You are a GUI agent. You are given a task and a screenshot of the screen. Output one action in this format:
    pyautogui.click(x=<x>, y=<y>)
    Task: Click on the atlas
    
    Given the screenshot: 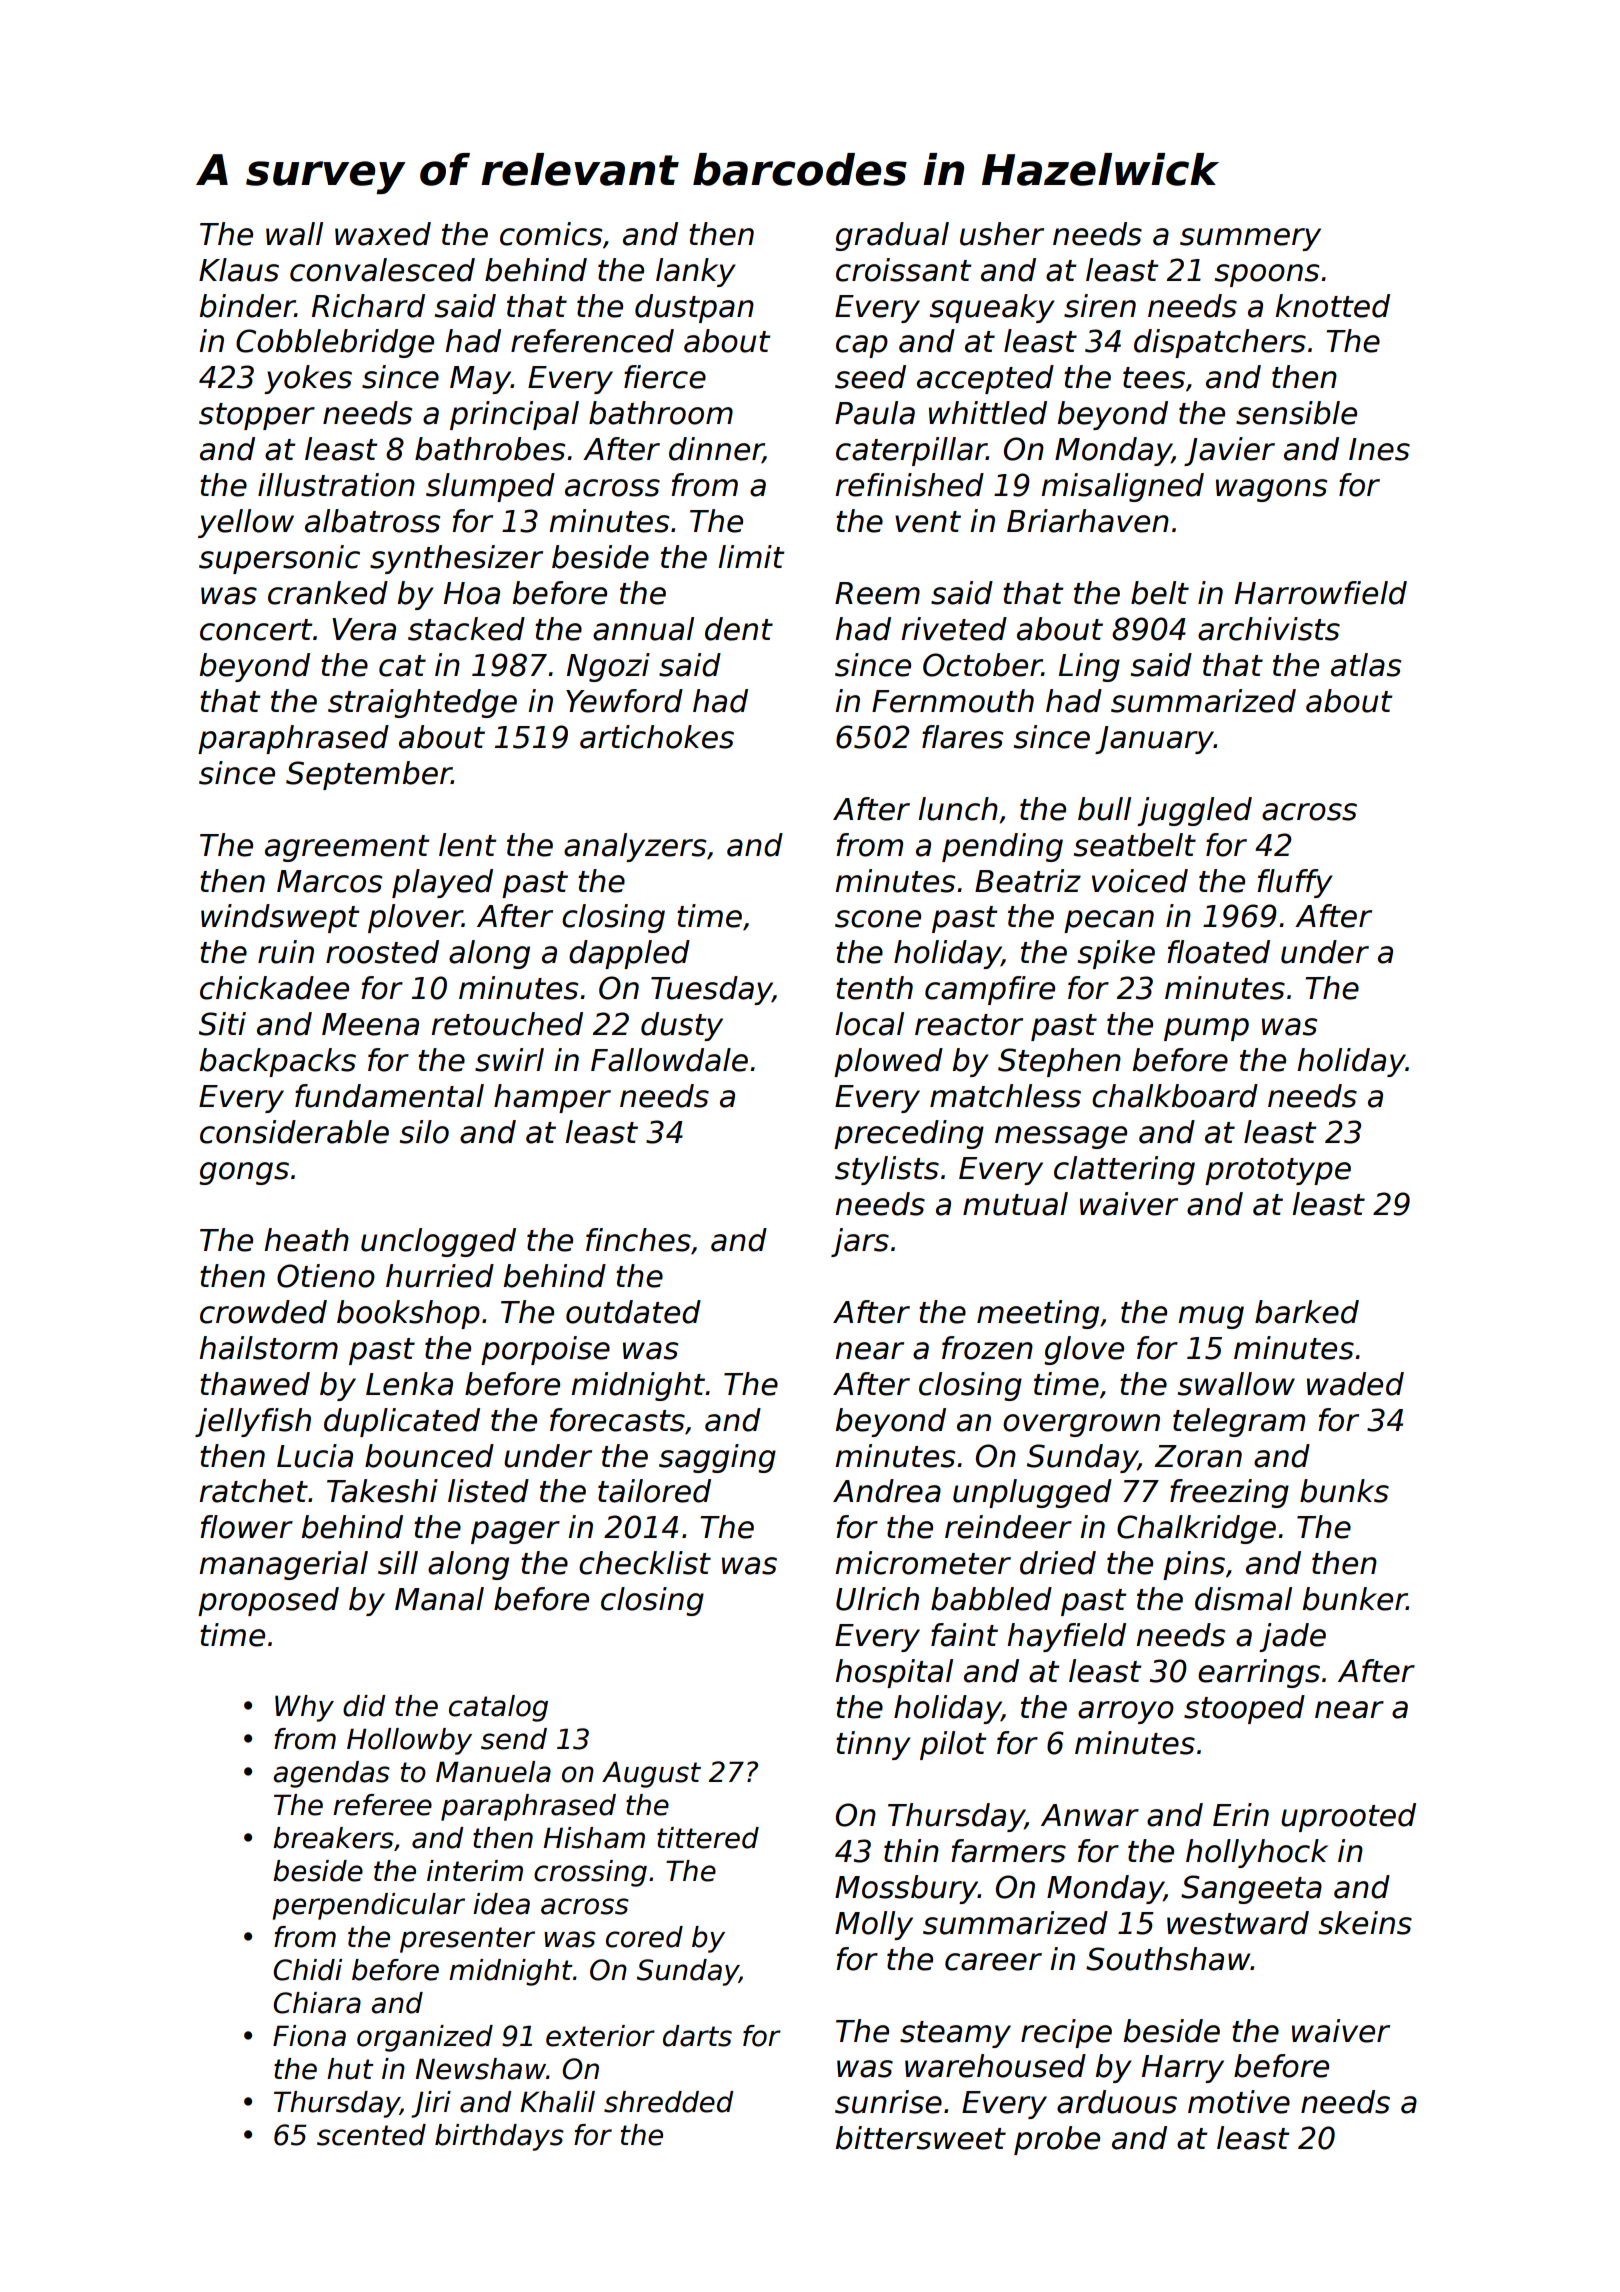 What is the action you would take?
    pyautogui.click(x=1366, y=665)
